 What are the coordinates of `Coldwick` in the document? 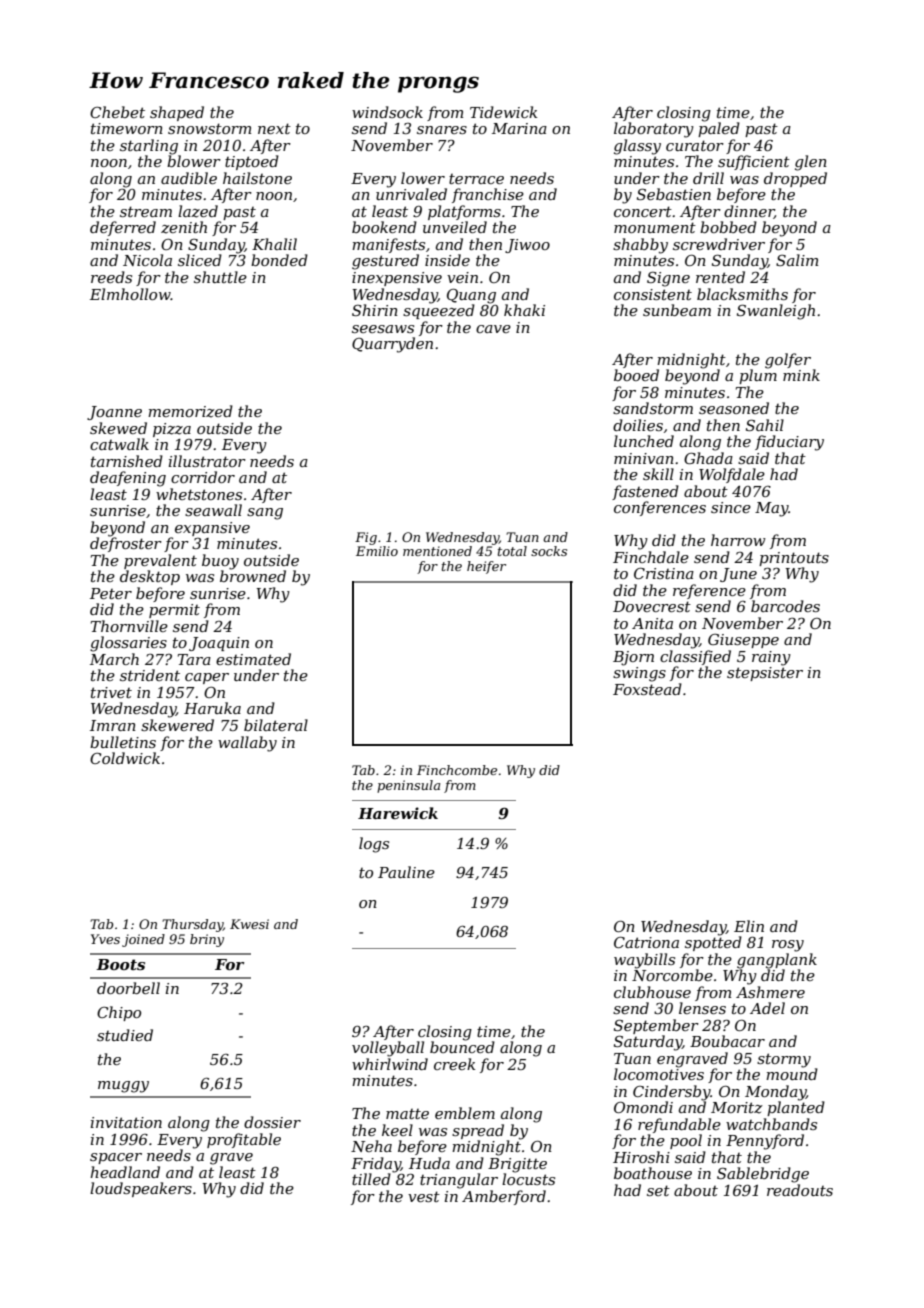 It's located at (125, 758).
